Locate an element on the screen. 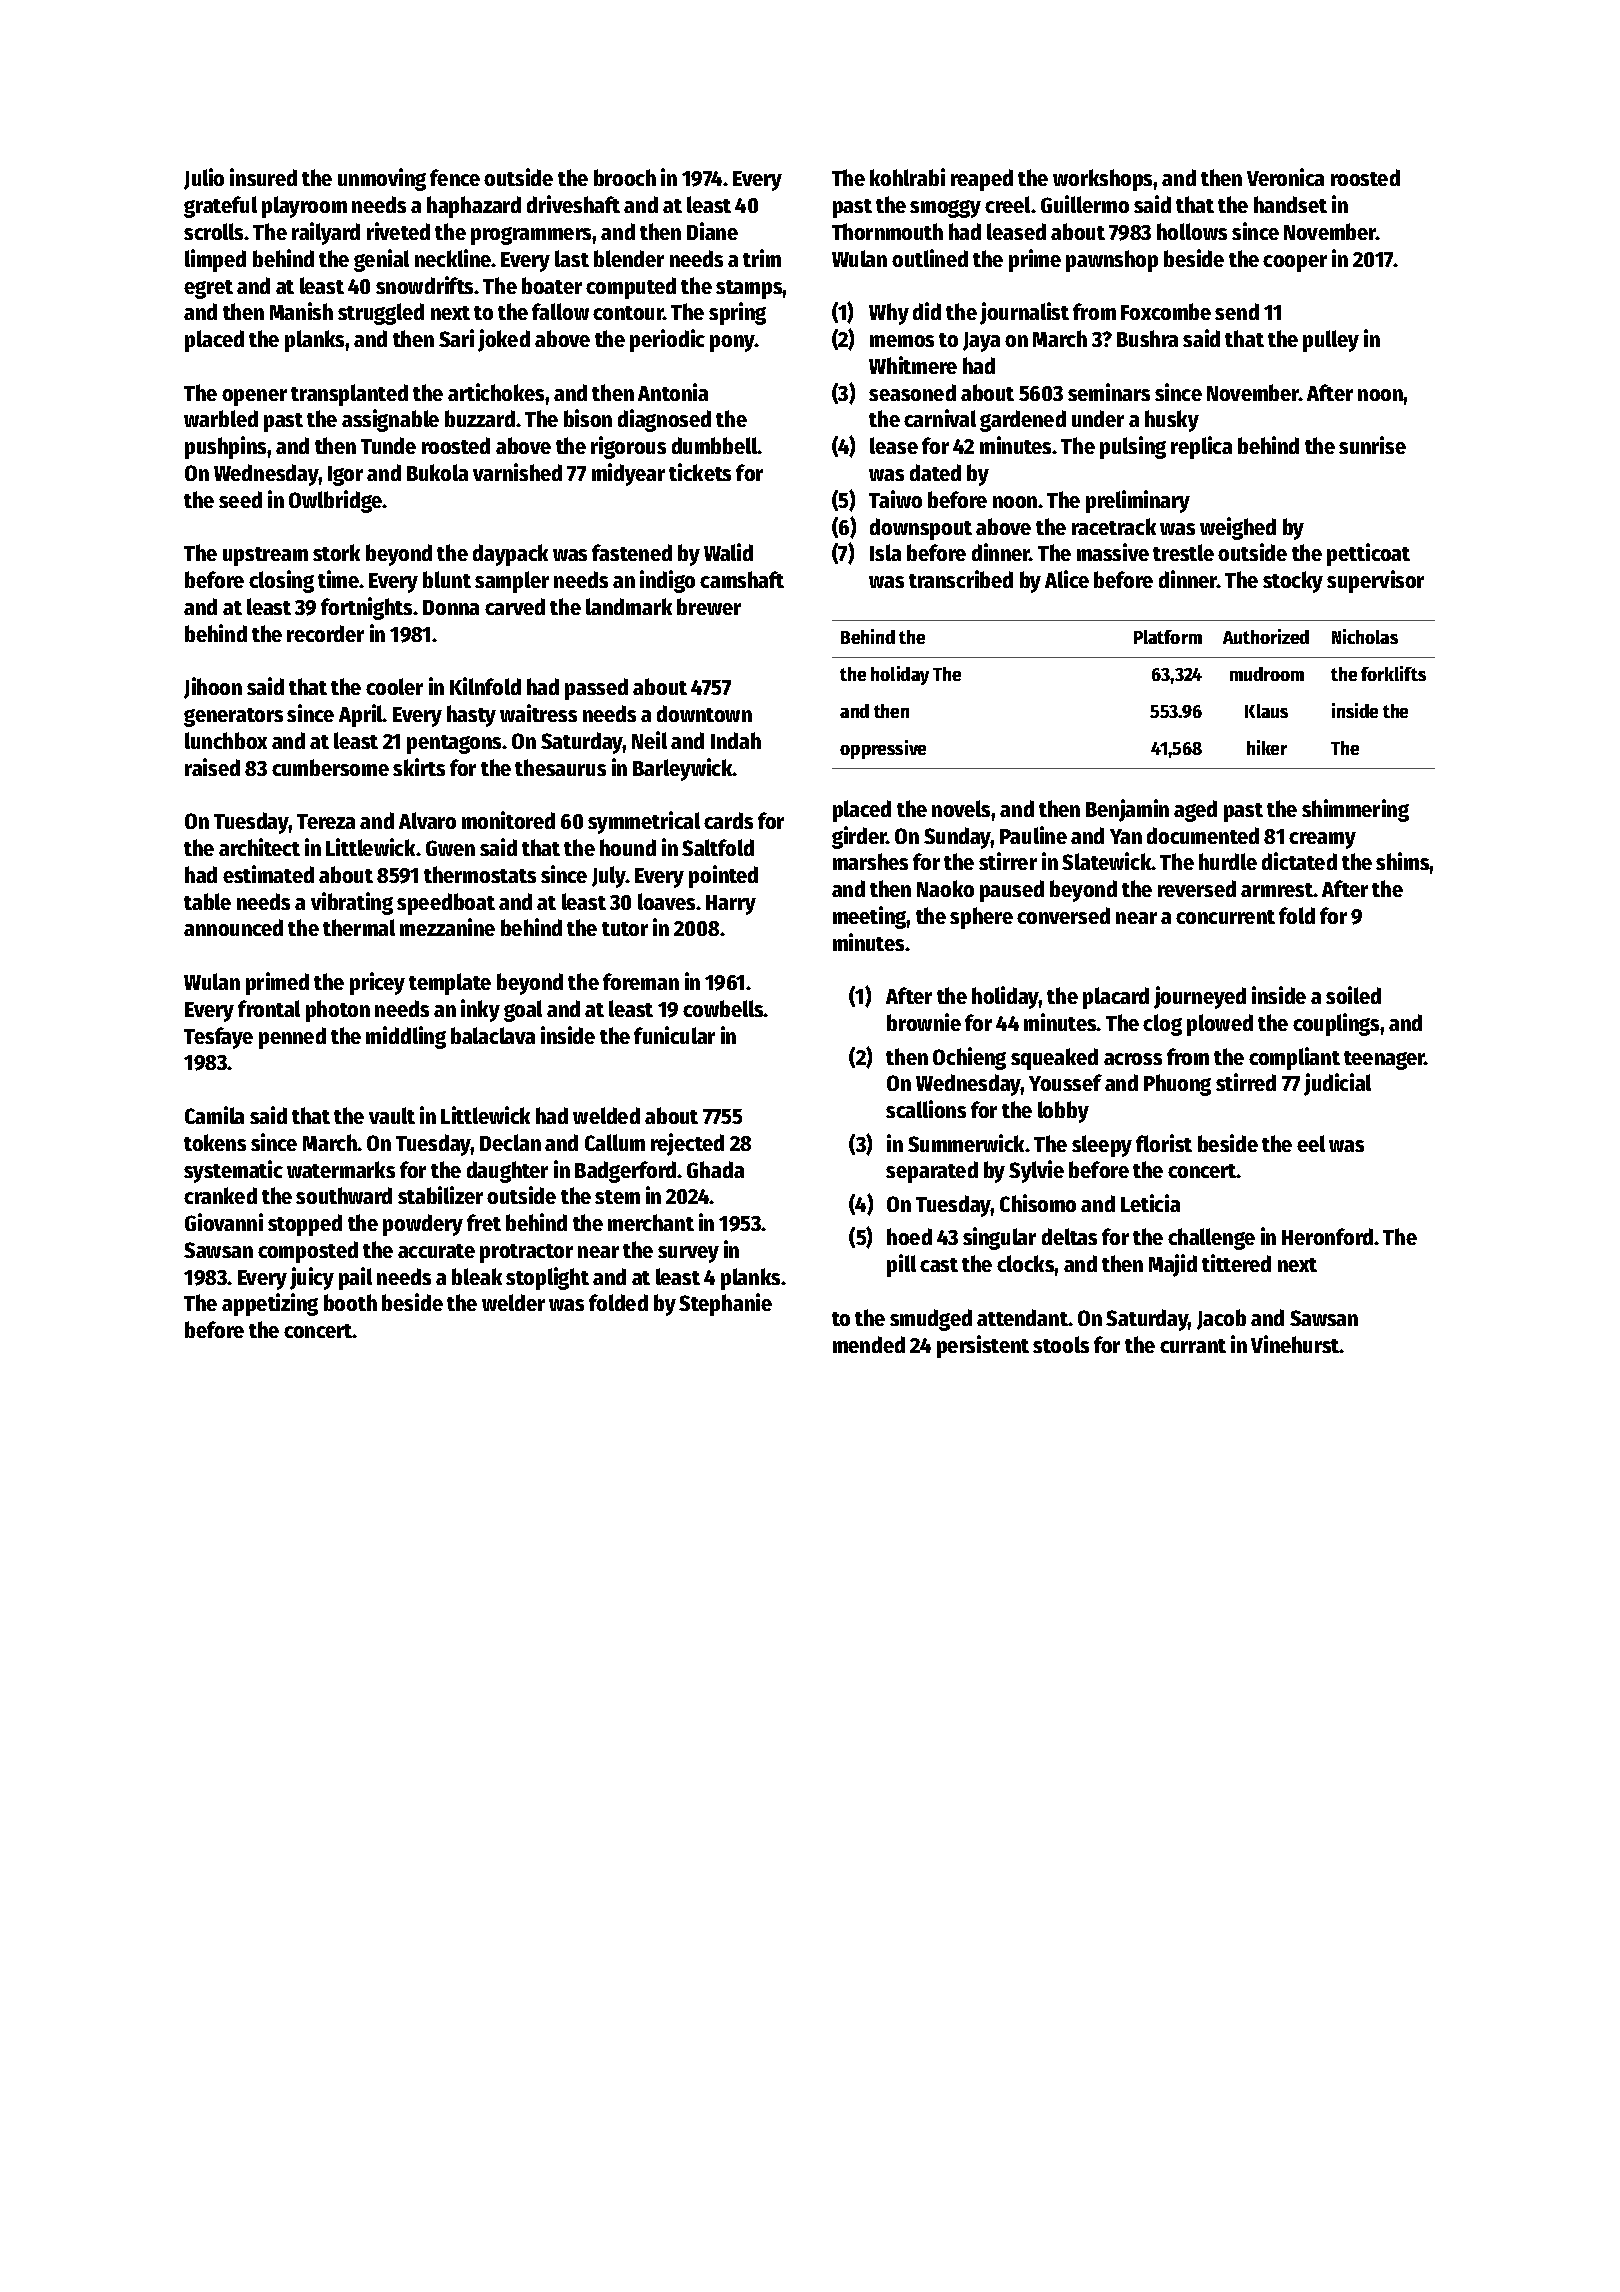  Walid is located at coordinates (728, 552).
